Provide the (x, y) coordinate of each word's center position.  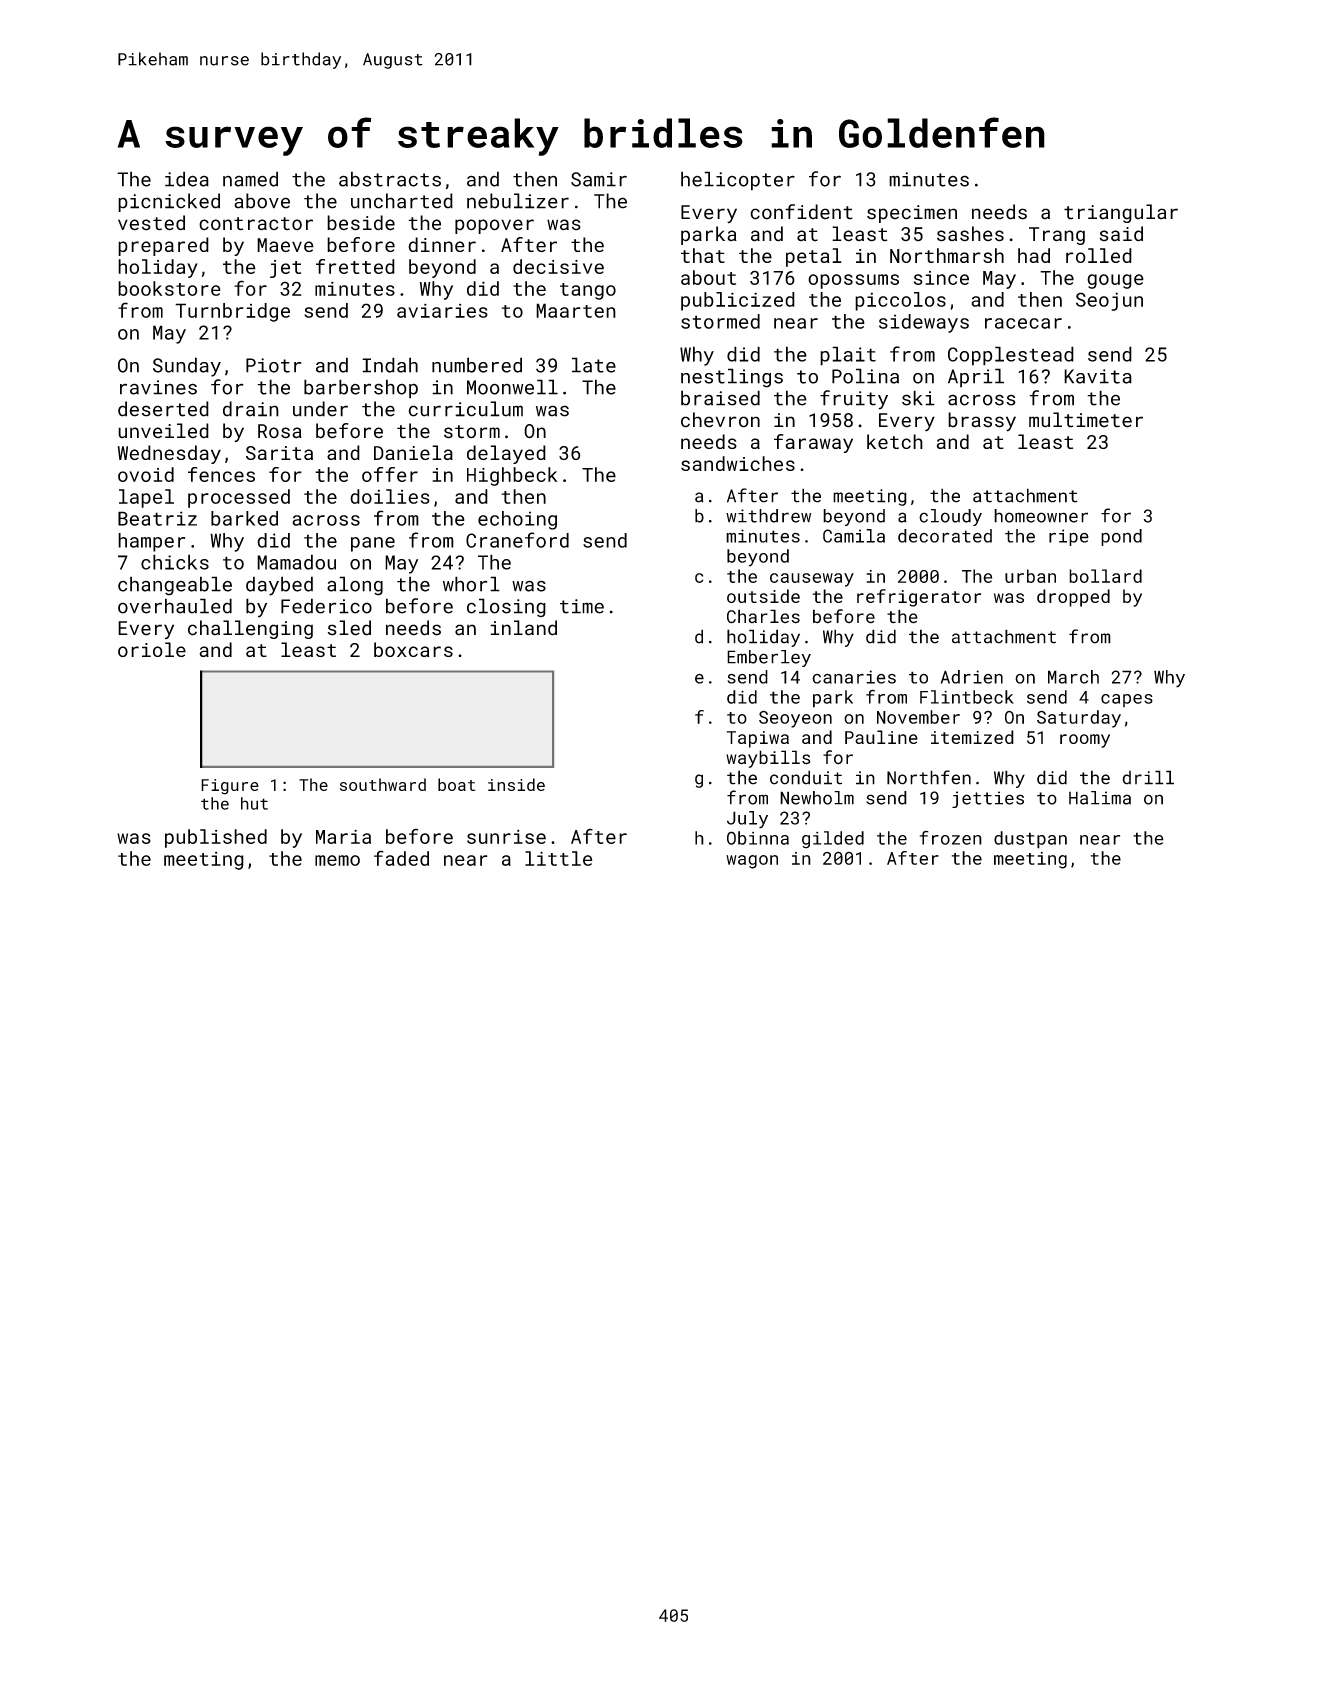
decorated (945, 536)
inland (523, 628)
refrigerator (919, 598)
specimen (912, 214)
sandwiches (738, 463)
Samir (599, 179)
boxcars (413, 649)
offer (390, 474)
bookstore (169, 288)
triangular (1121, 213)
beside (361, 223)
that (703, 255)
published (216, 838)
